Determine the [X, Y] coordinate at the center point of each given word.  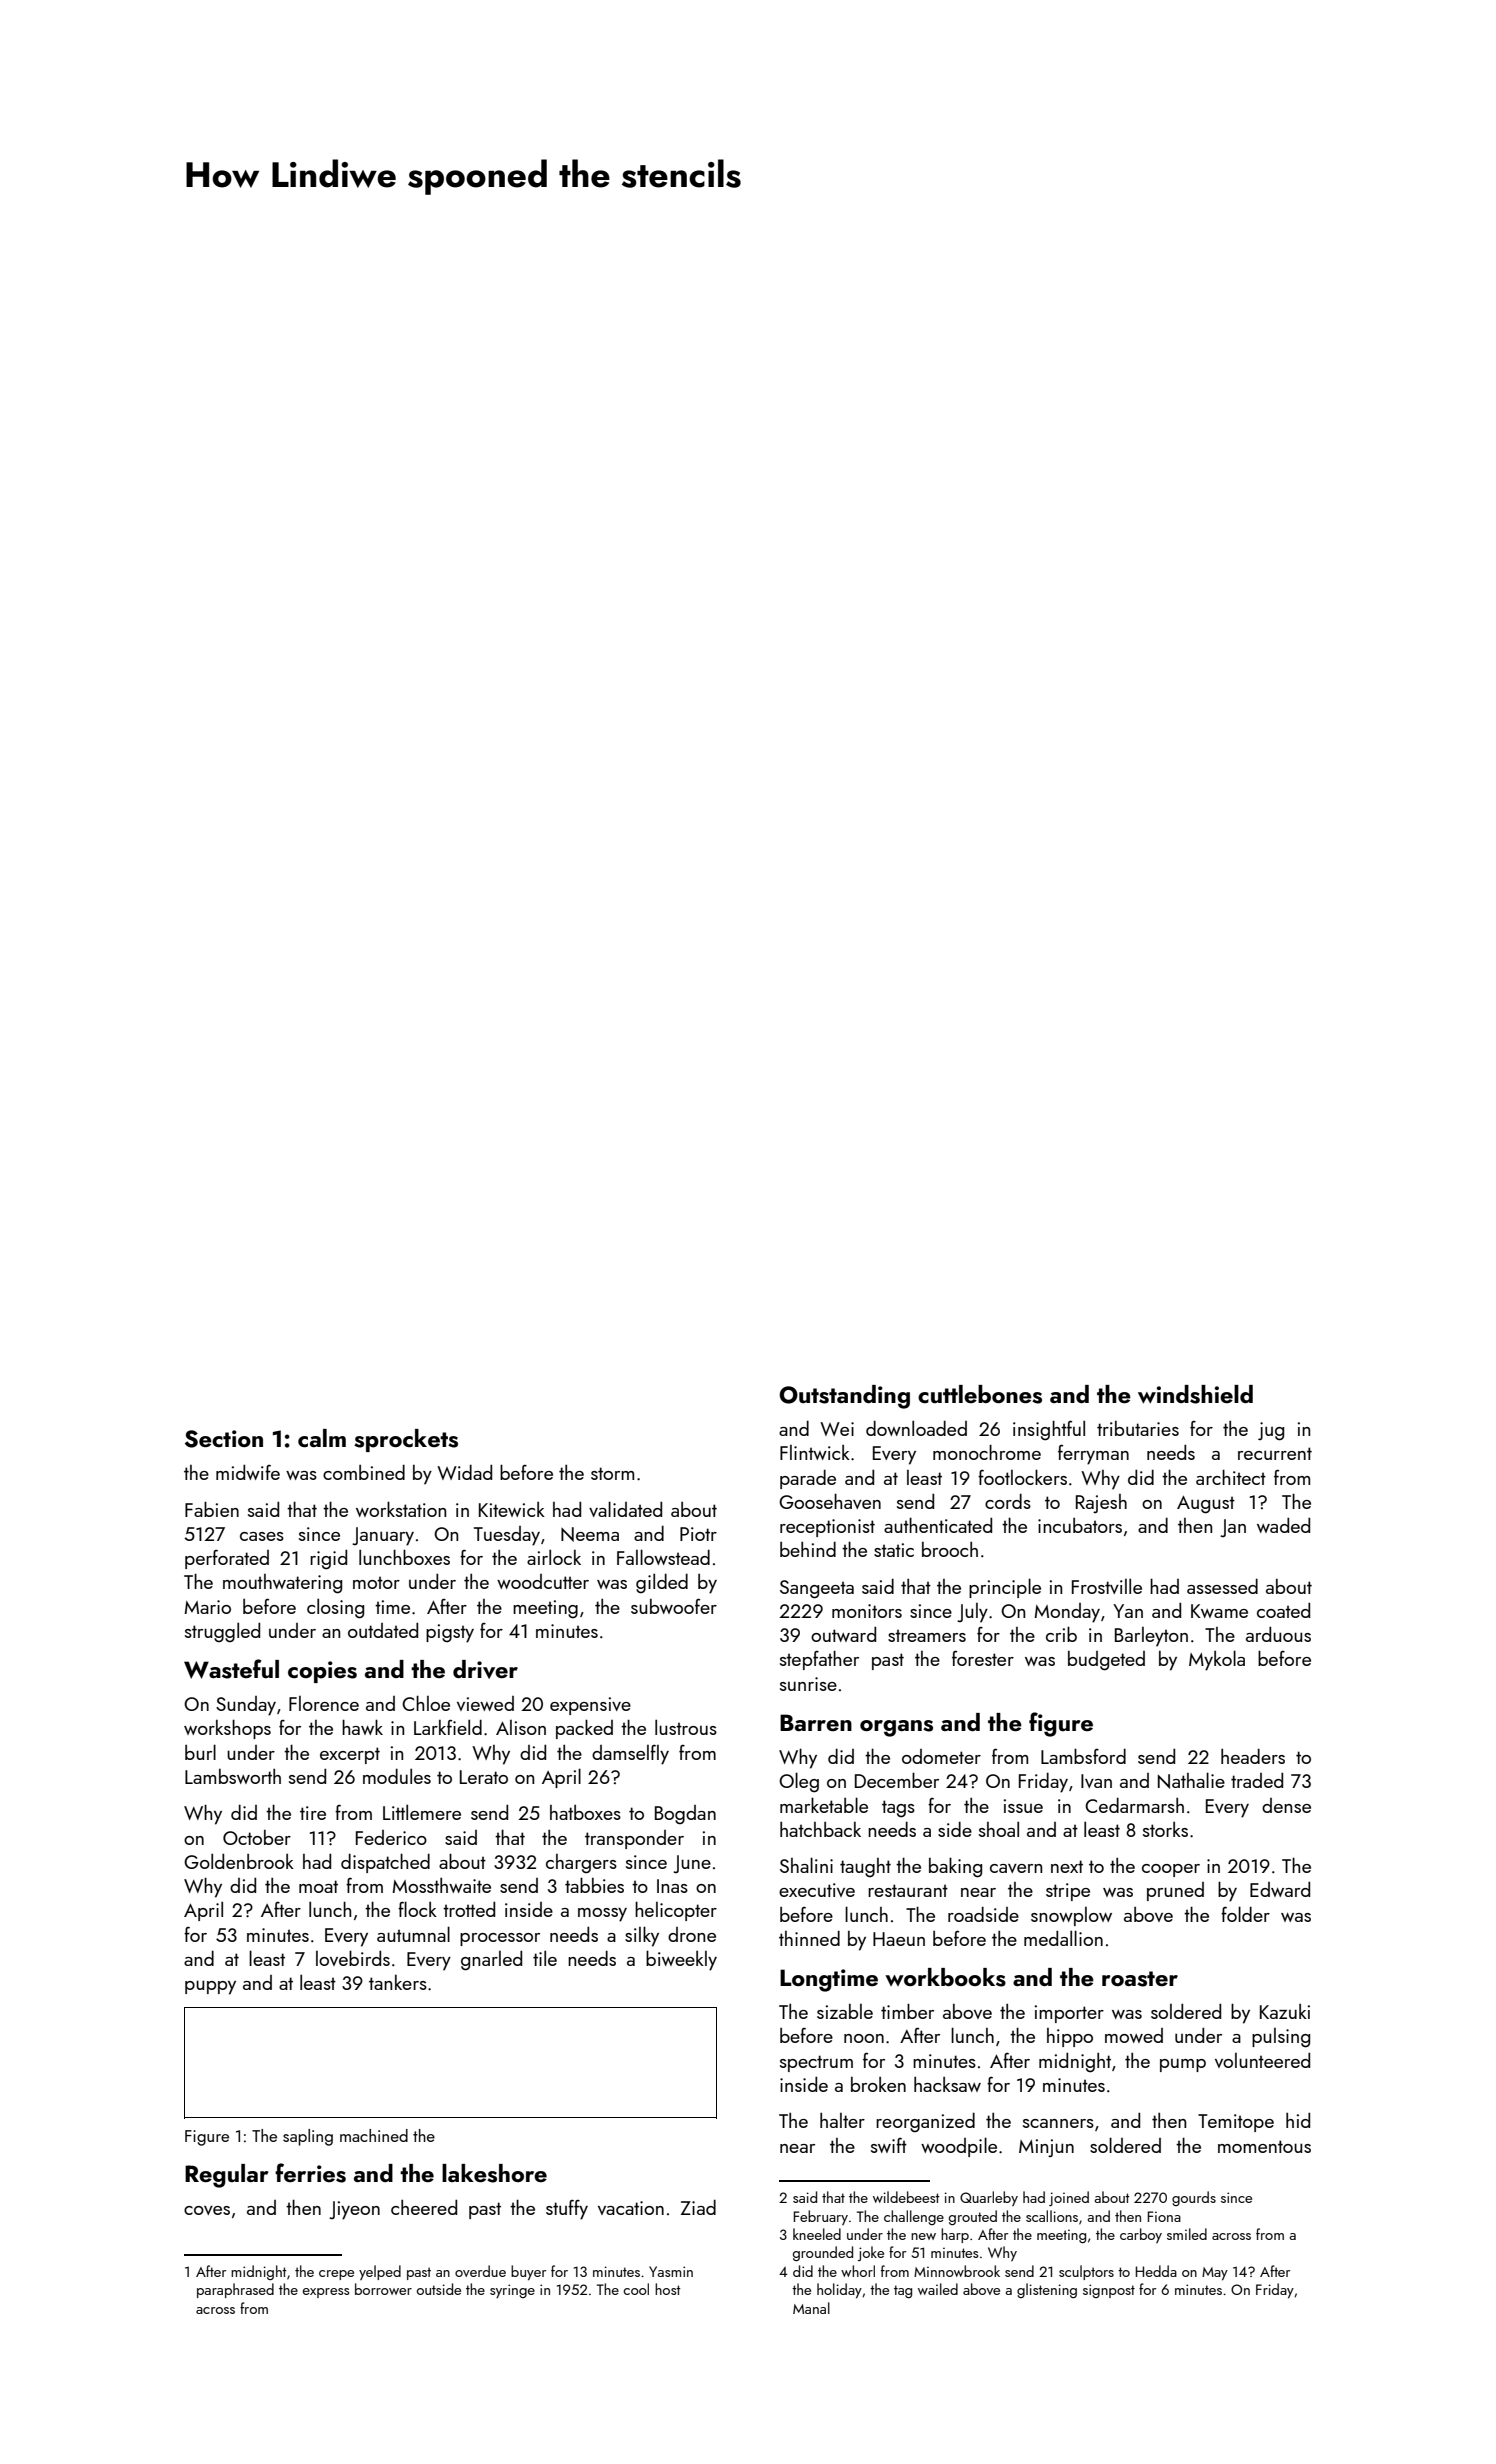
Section [224, 1439]
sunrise [808, 1684]
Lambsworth [233, 1776]
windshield [1195, 1394]
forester [983, 1658]
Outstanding [844, 1397]
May [1215, 2273]
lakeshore [494, 2173]
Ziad [698, 2207]
